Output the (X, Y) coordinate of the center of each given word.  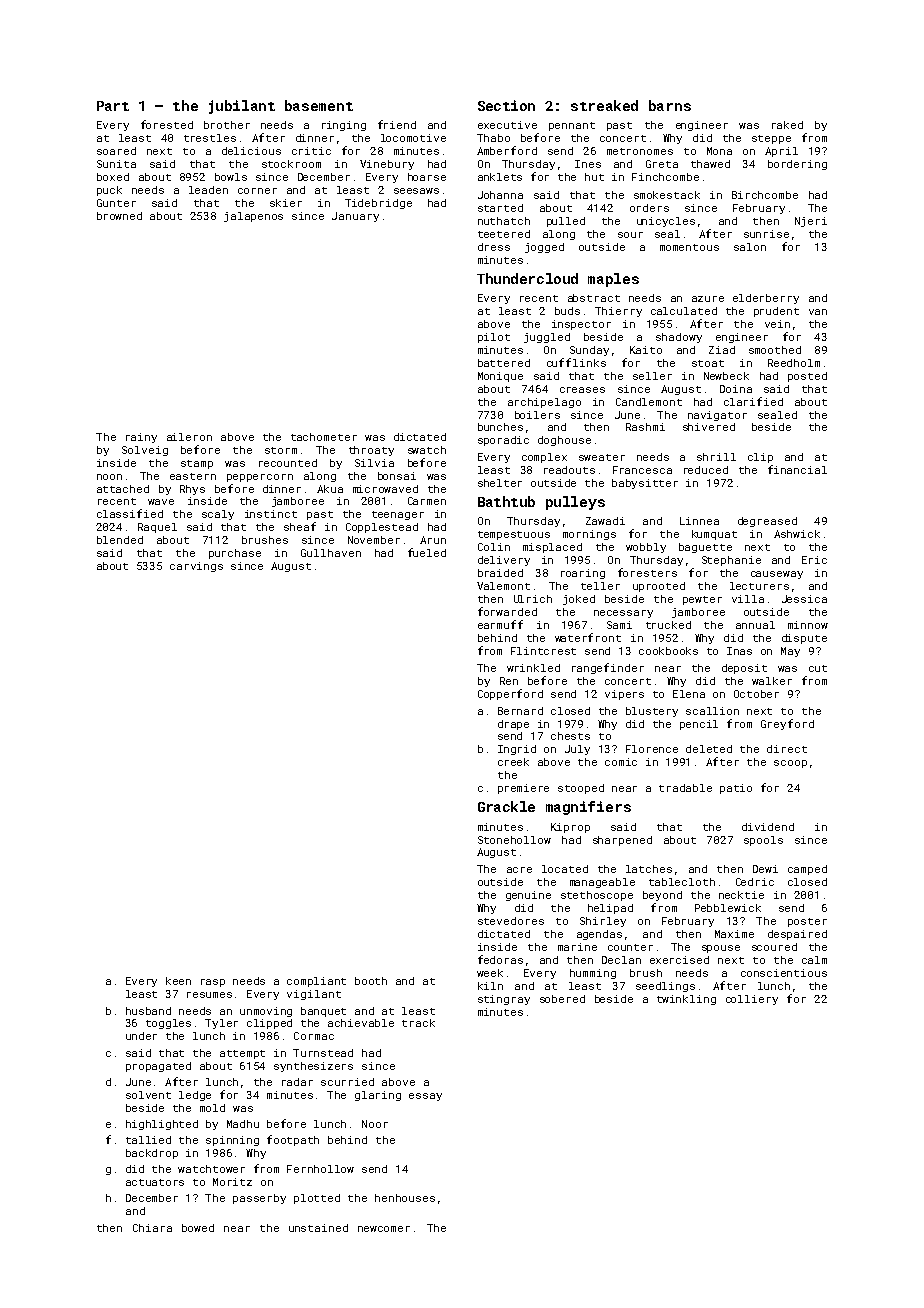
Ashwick (797, 534)
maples (613, 280)
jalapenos (253, 217)
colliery (752, 1000)
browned (119, 216)
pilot (494, 338)
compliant (316, 982)
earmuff (500, 624)
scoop (790, 764)
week (490, 973)
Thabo (493, 138)
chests (570, 736)
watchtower (211, 1169)
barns (670, 105)
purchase (235, 554)
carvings (196, 567)
